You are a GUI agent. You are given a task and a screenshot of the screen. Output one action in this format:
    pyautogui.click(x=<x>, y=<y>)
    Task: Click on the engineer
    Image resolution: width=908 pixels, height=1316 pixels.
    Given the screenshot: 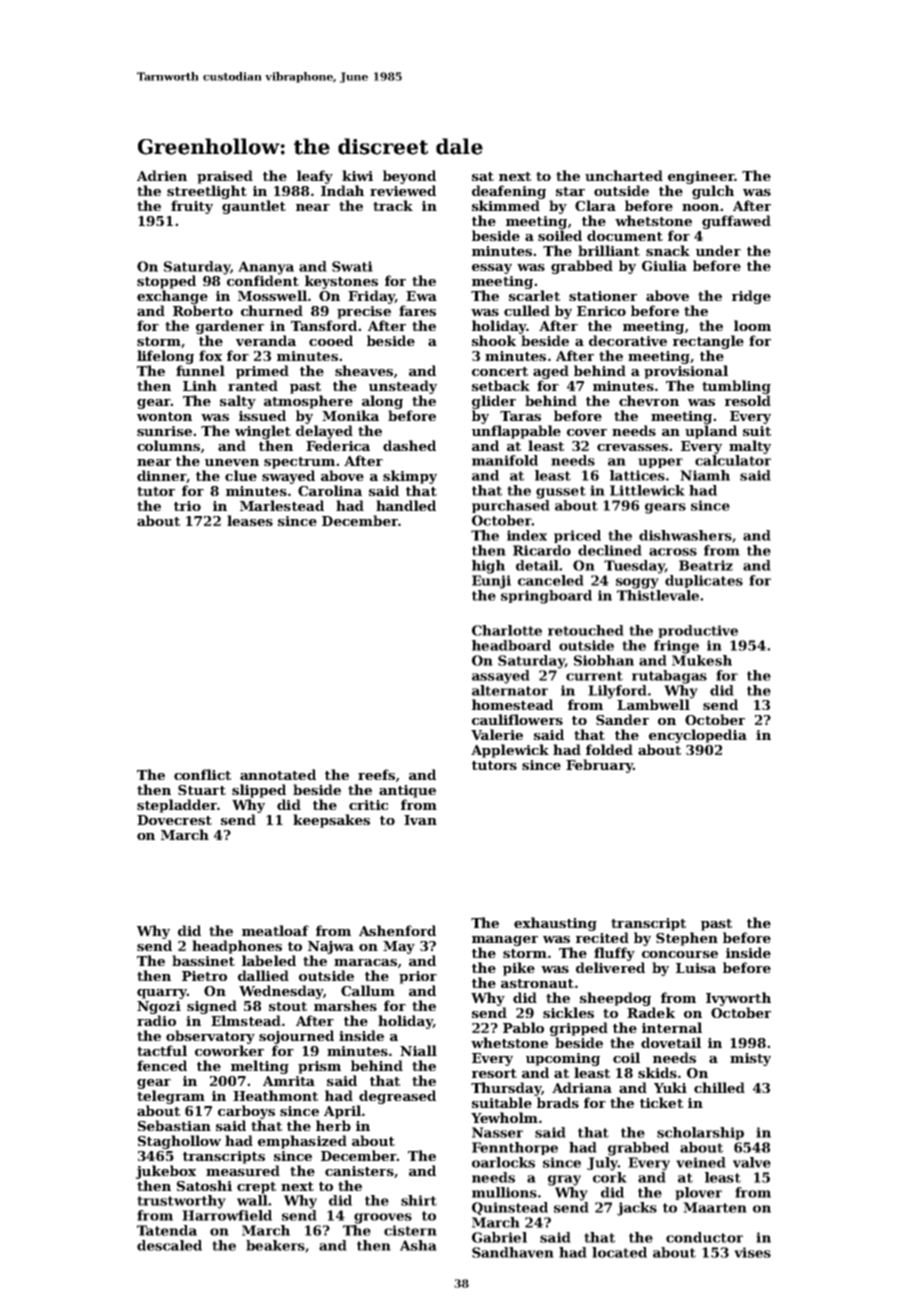 What is the action you would take?
    pyautogui.click(x=701, y=177)
